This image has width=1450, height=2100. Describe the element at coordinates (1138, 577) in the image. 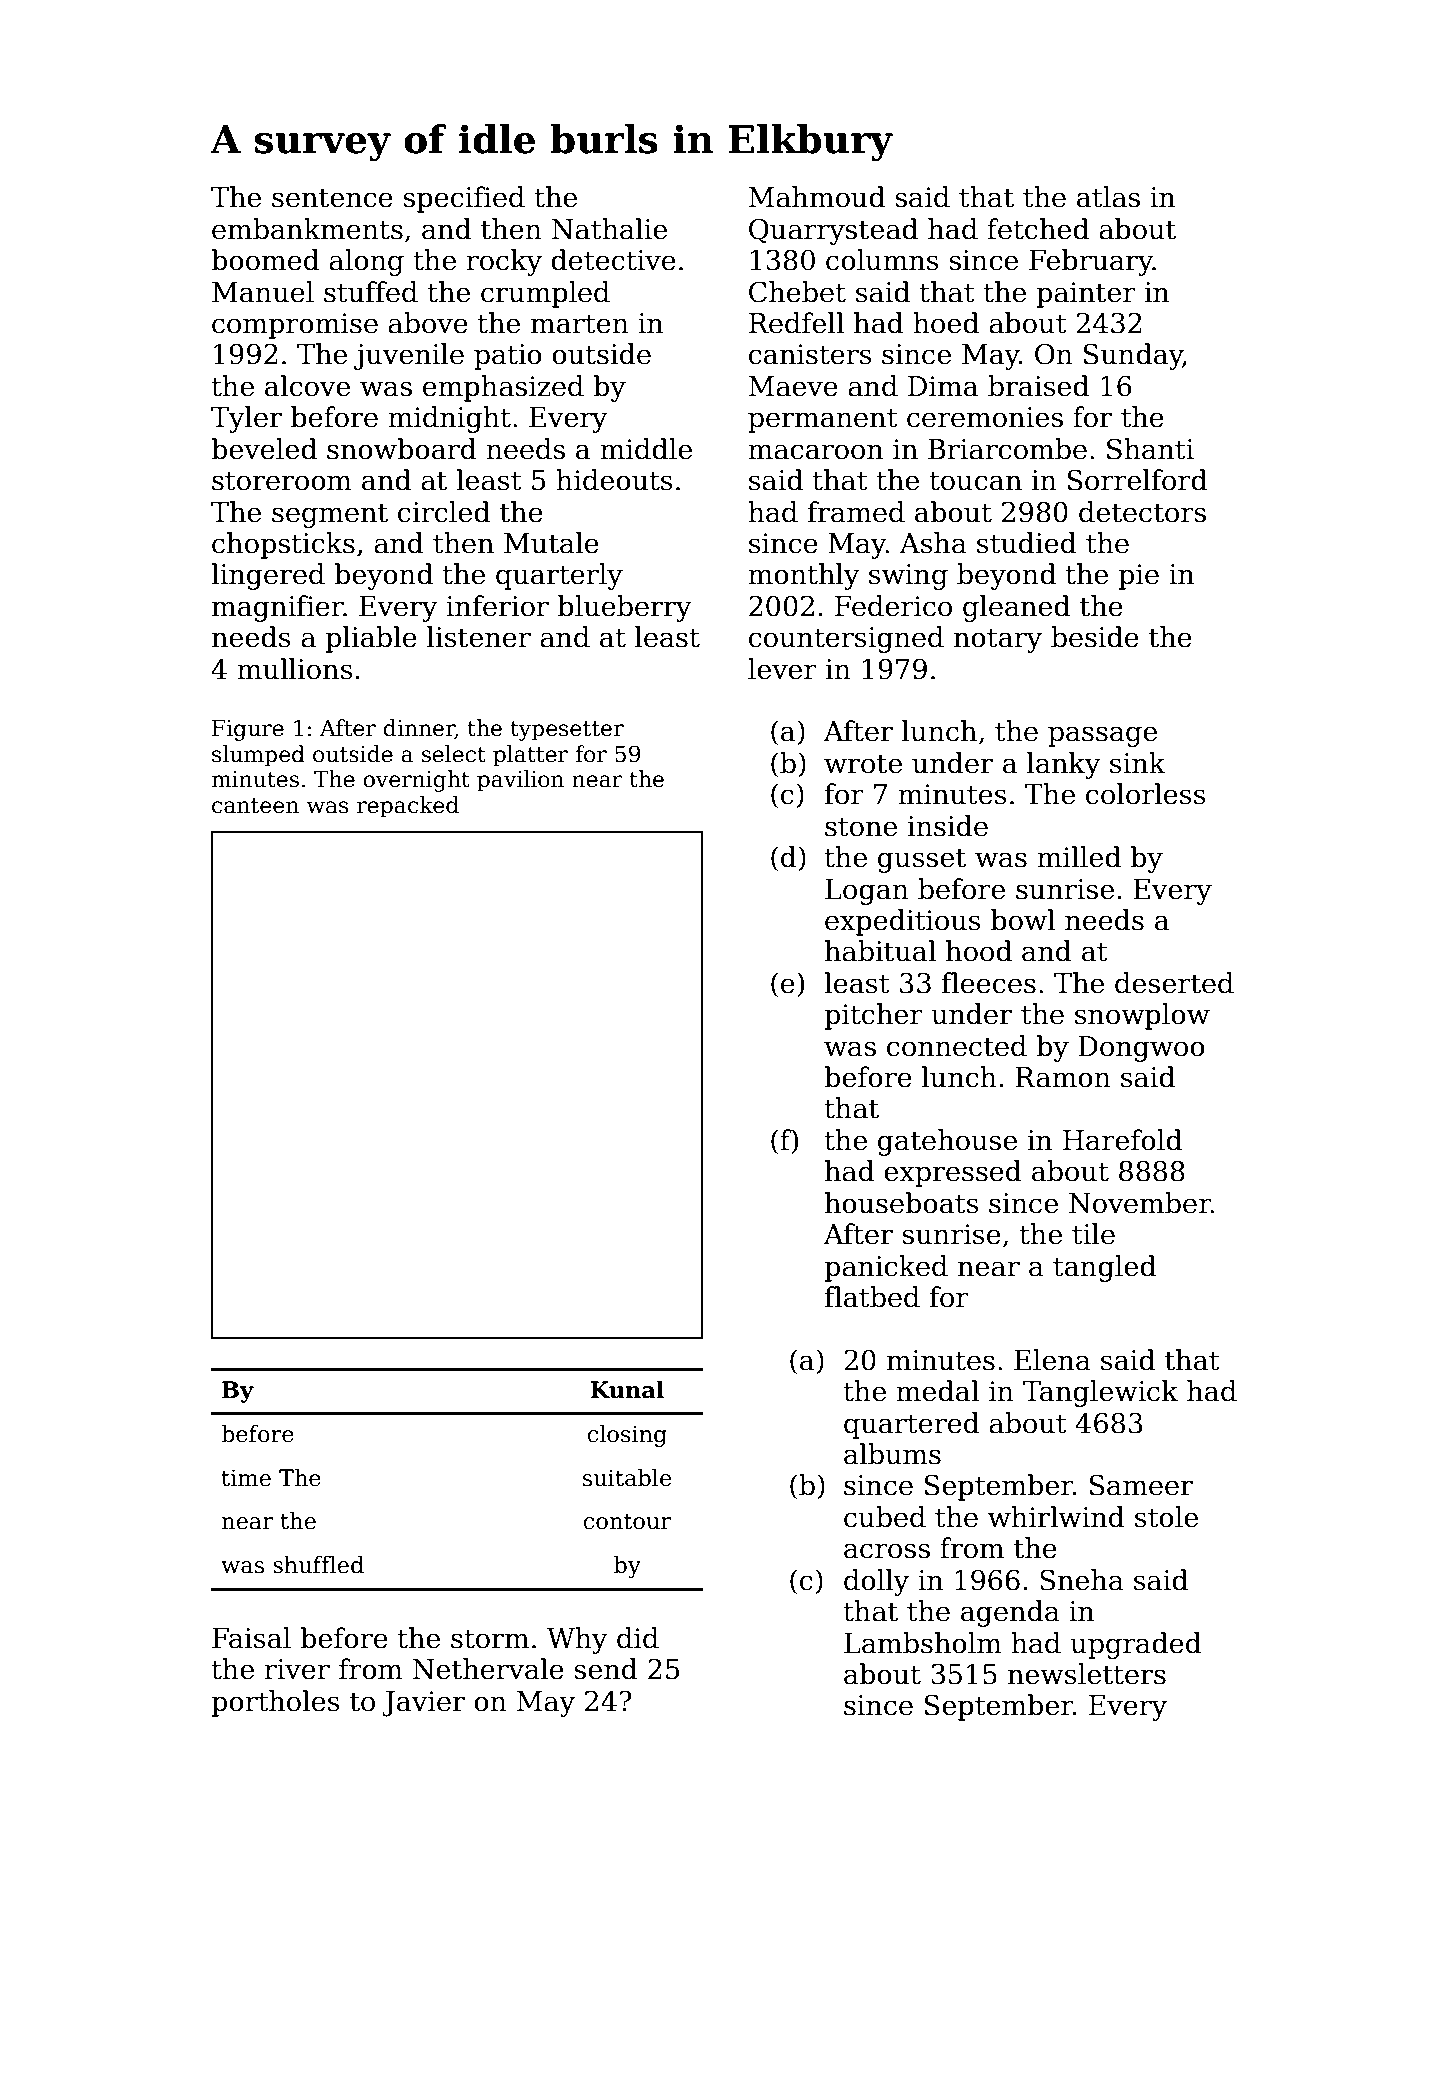

I see `pie` at that location.
